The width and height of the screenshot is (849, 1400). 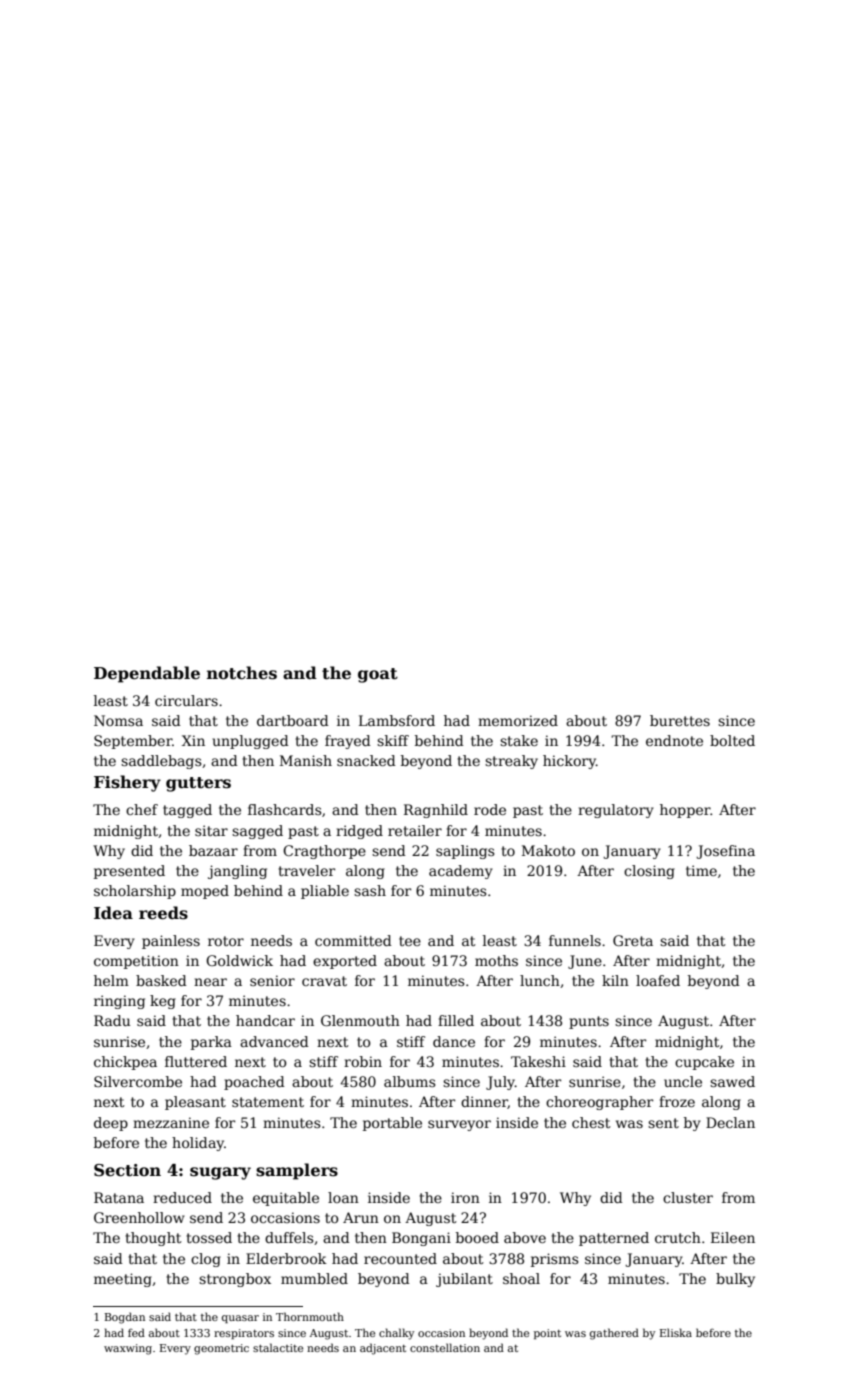 What do you see at coordinates (182, 1197) in the screenshot?
I see `reduced` at bounding box center [182, 1197].
